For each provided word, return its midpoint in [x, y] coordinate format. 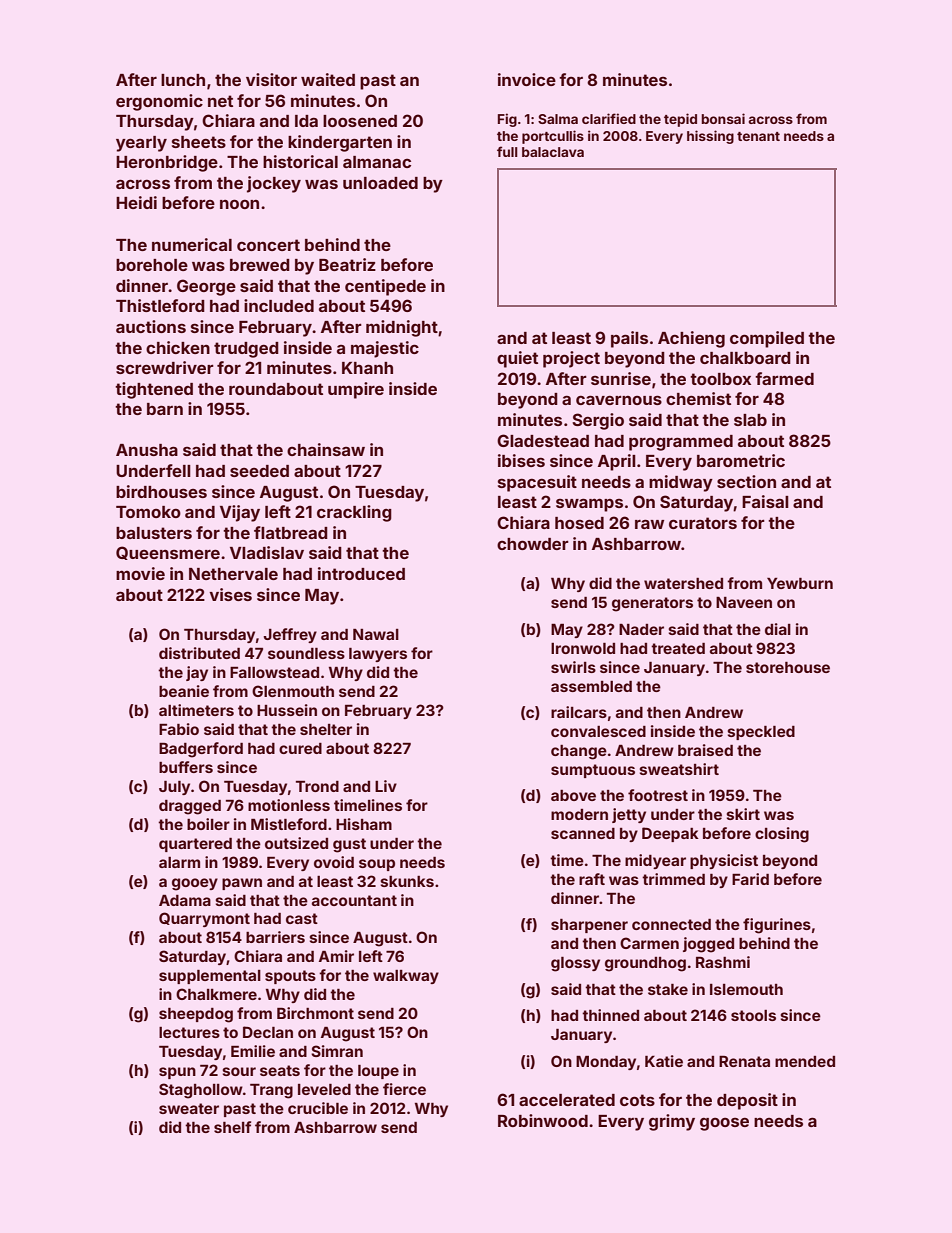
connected [671, 924]
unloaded [380, 183]
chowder [533, 544]
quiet [517, 359]
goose [724, 1124]
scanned [583, 833]
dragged [190, 807]
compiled [767, 339]
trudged [246, 350]
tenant [758, 136]
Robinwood [543, 1120]
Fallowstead [274, 672]
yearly [141, 144]
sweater [189, 1108]
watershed [683, 583]
